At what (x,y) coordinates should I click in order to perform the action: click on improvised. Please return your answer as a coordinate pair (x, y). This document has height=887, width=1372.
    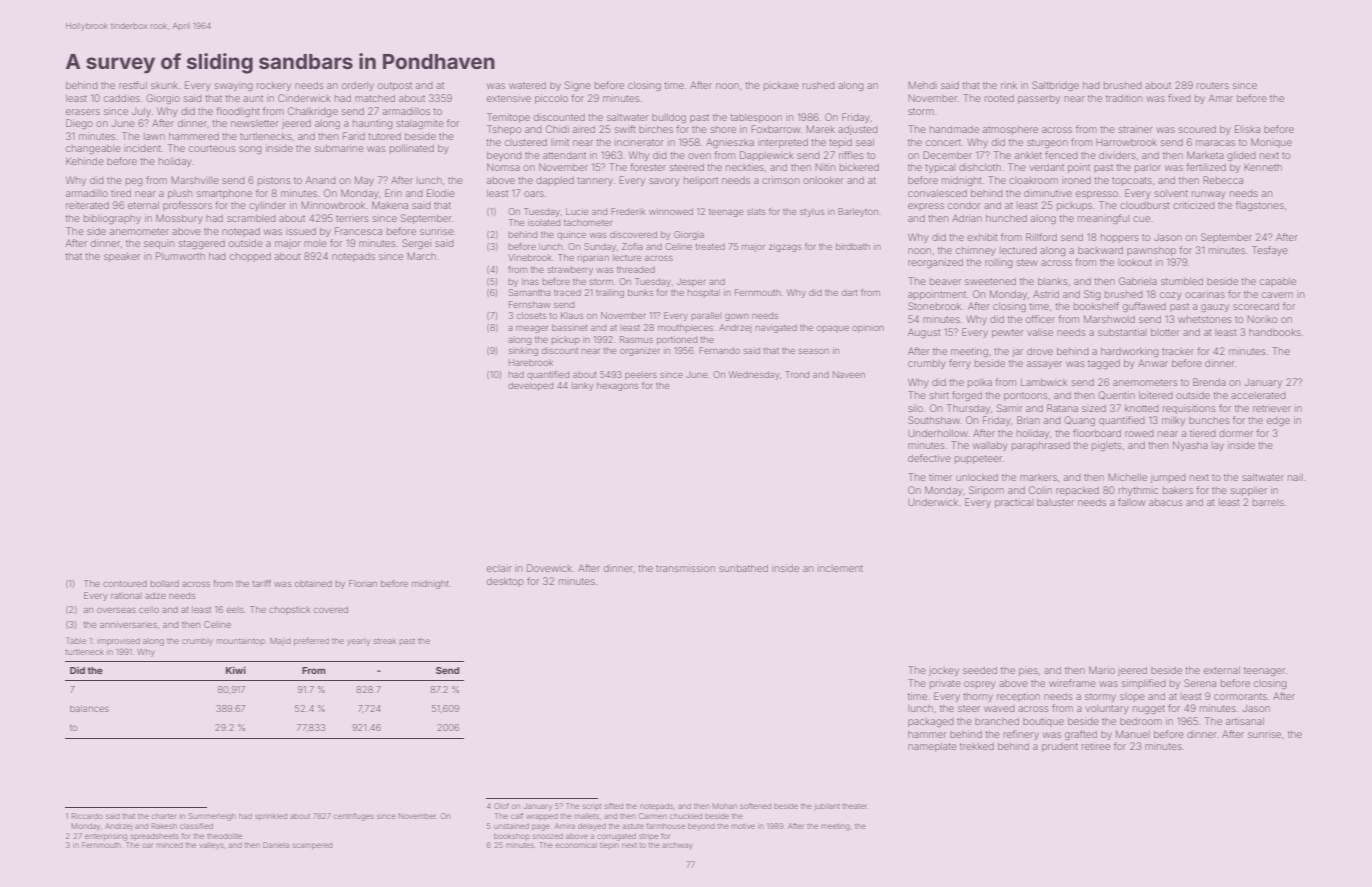
    Looking at the image, I should click on (119, 642).
